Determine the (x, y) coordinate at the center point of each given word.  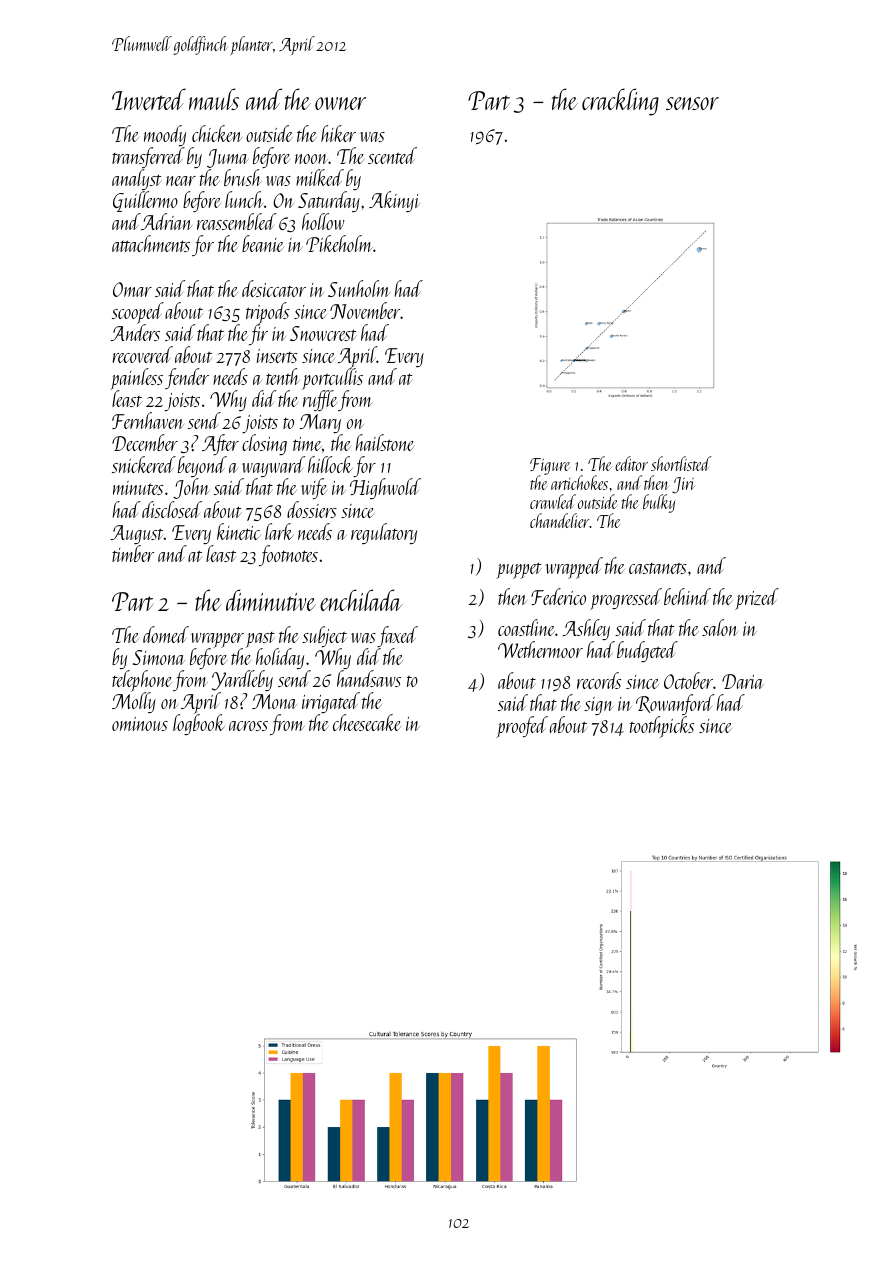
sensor (692, 103)
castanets (658, 568)
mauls (214, 99)
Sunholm (358, 288)
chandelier (560, 520)
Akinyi (394, 201)
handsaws (369, 678)
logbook (199, 725)
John (191, 489)
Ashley (586, 629)
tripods (267, 313)
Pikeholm (339, 243)
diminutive (271, 600)
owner (340, 103)
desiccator (274, 288)
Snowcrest (323, 333)
